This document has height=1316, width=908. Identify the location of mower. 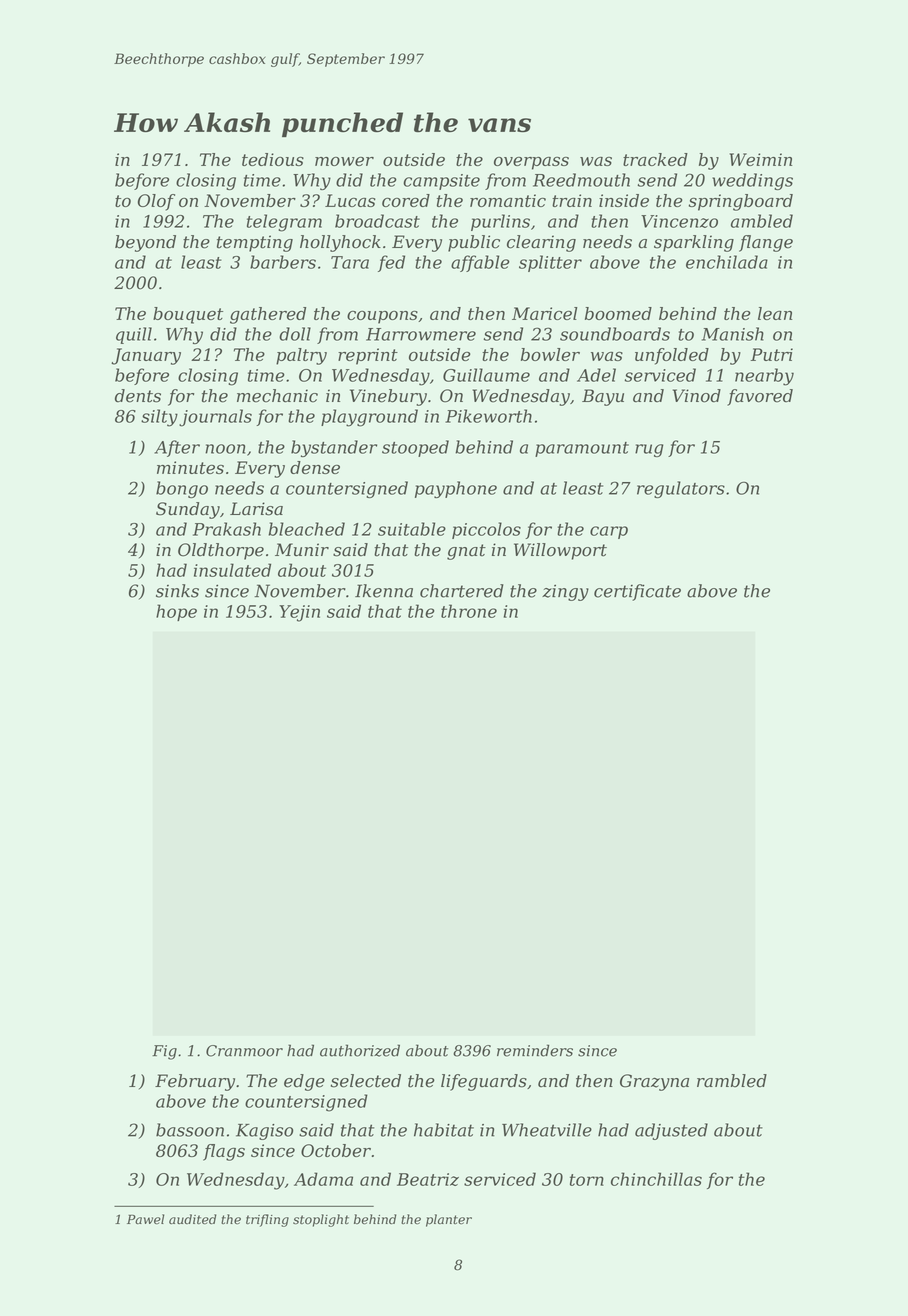
(344, 161).
